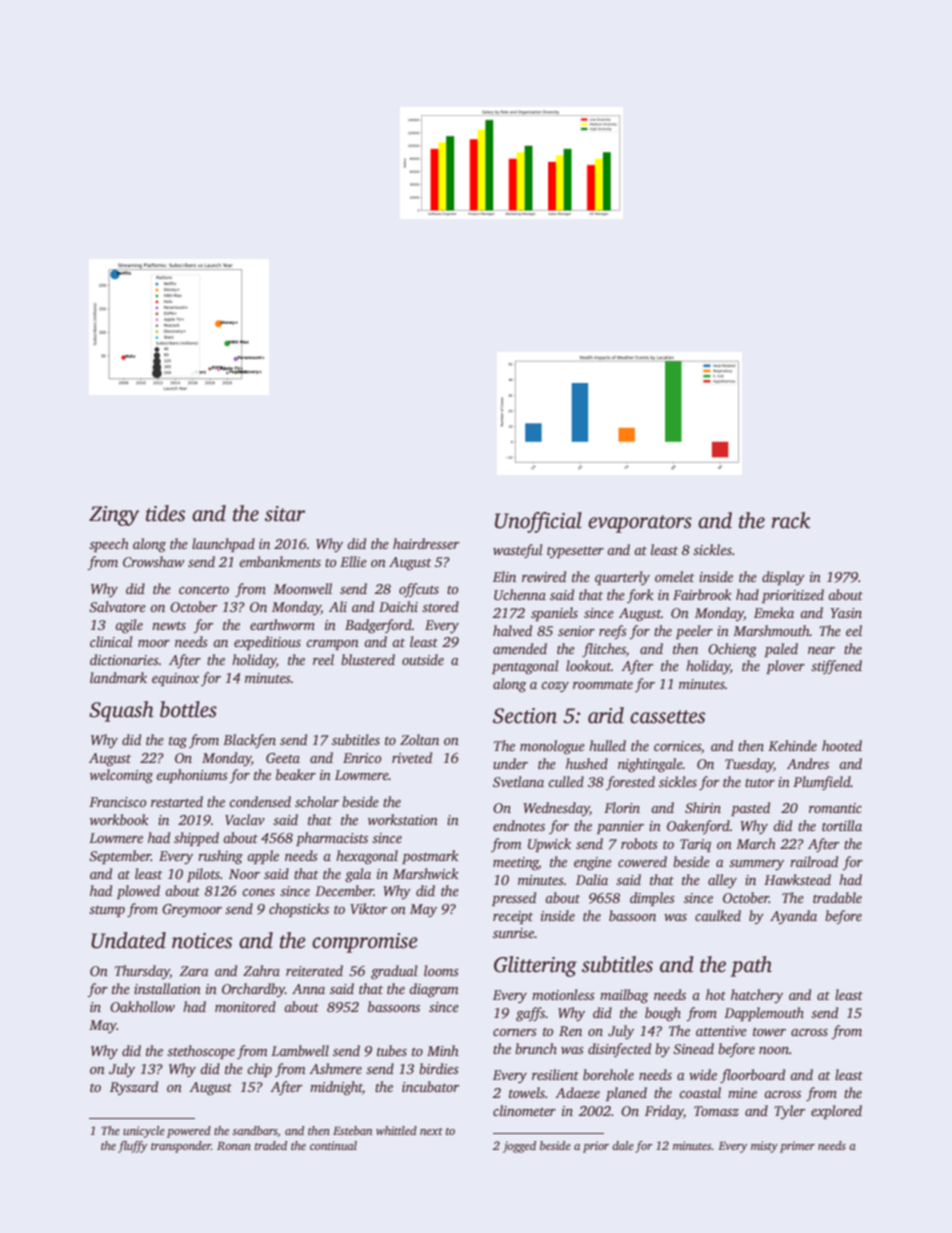 This screenshot has width=952, height=1233. I want to click on path, so click(751, 966).
